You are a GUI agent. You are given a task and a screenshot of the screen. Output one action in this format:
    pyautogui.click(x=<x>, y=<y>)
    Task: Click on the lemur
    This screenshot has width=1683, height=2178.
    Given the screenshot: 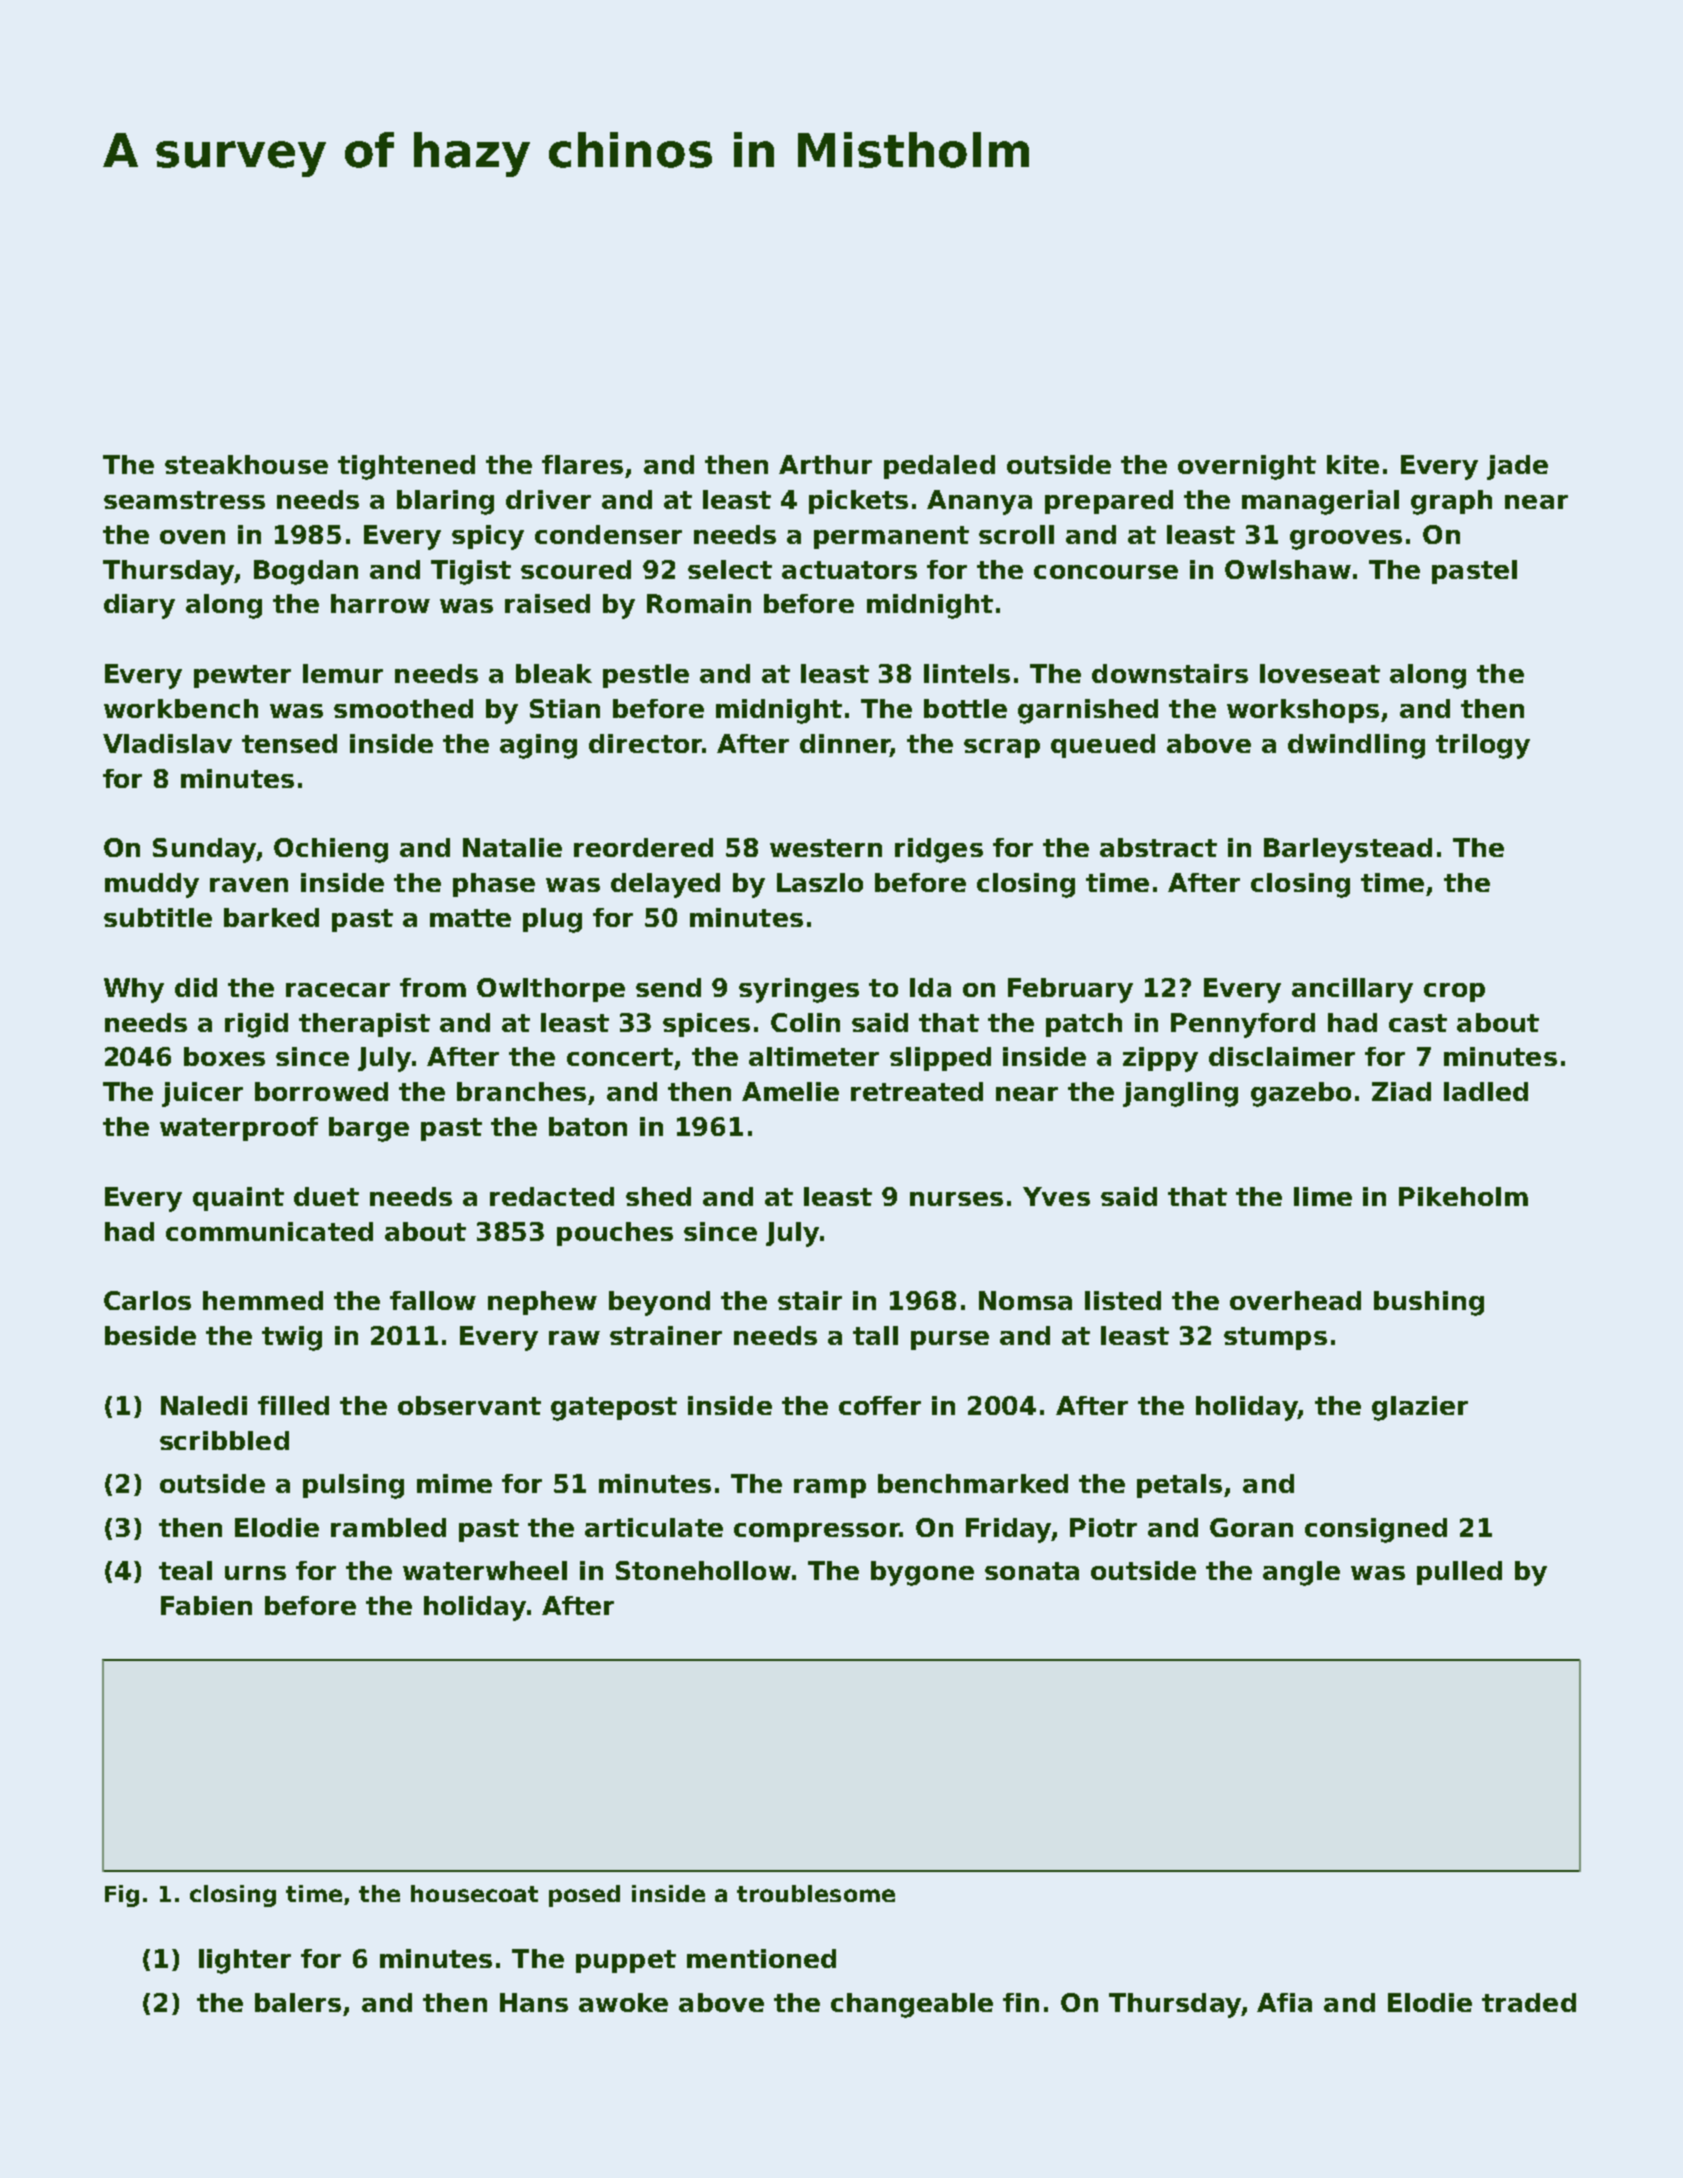 What is the action you would take?
    pyautogui.click(x=343, y=673)
